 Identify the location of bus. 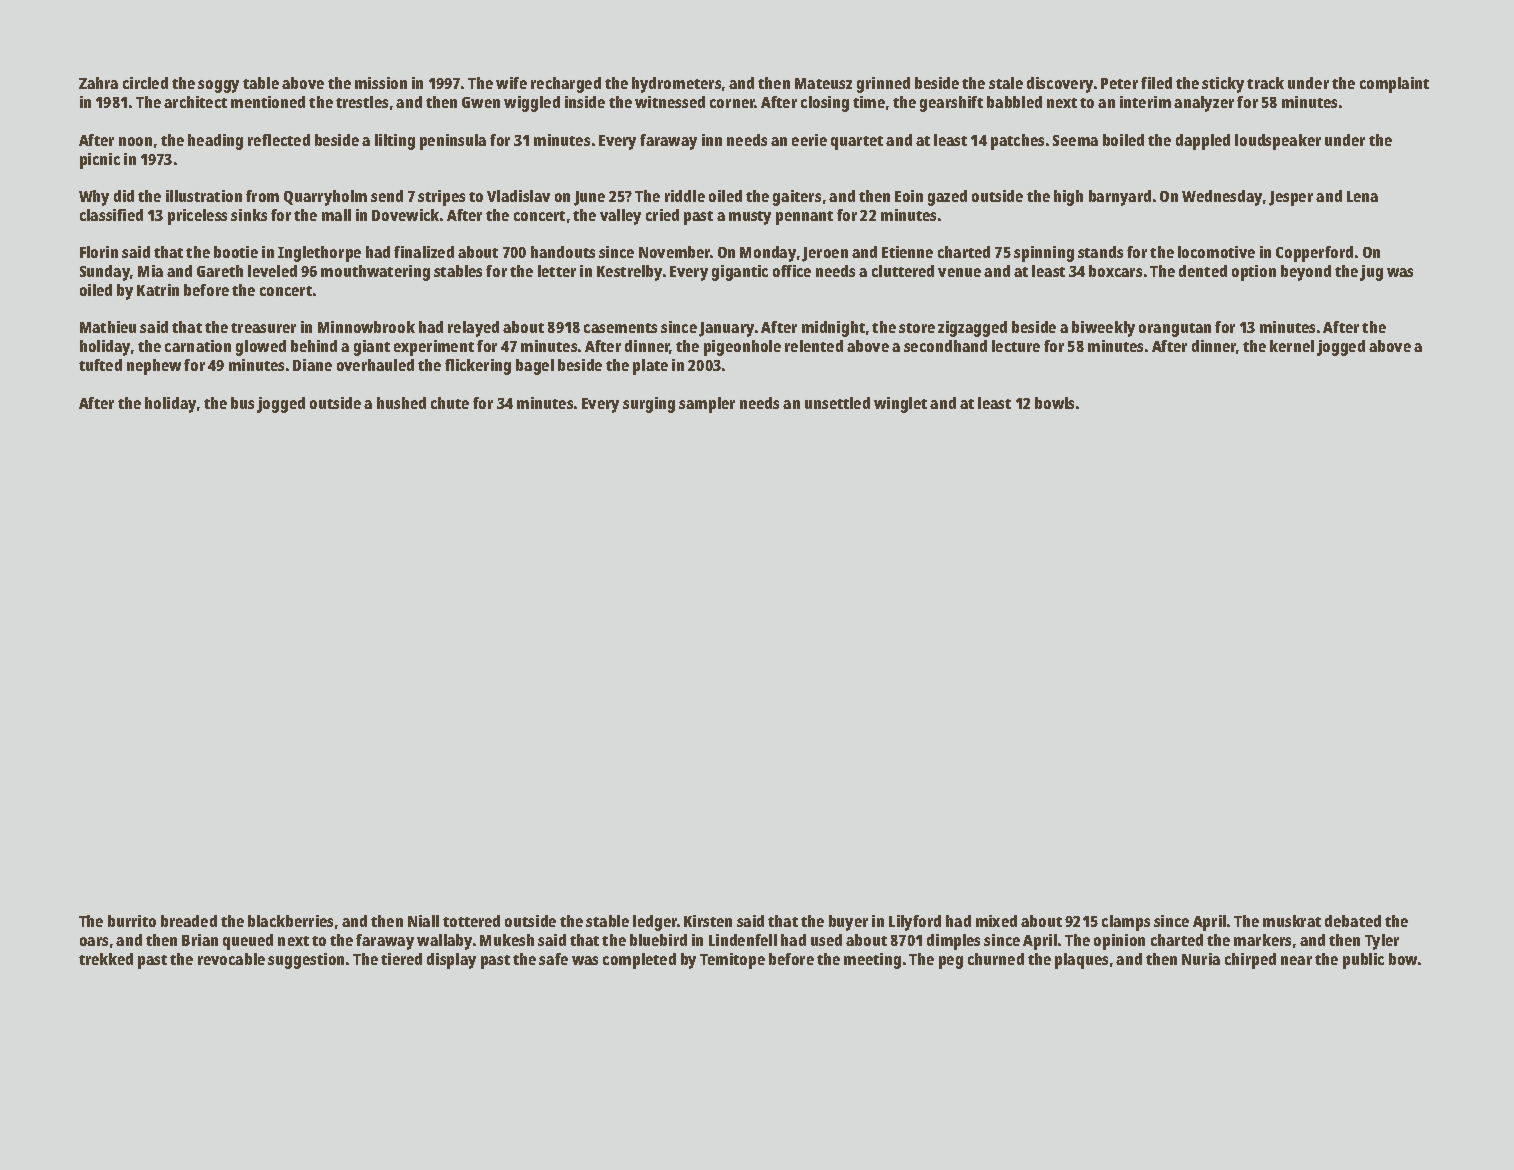
(242, 403).
